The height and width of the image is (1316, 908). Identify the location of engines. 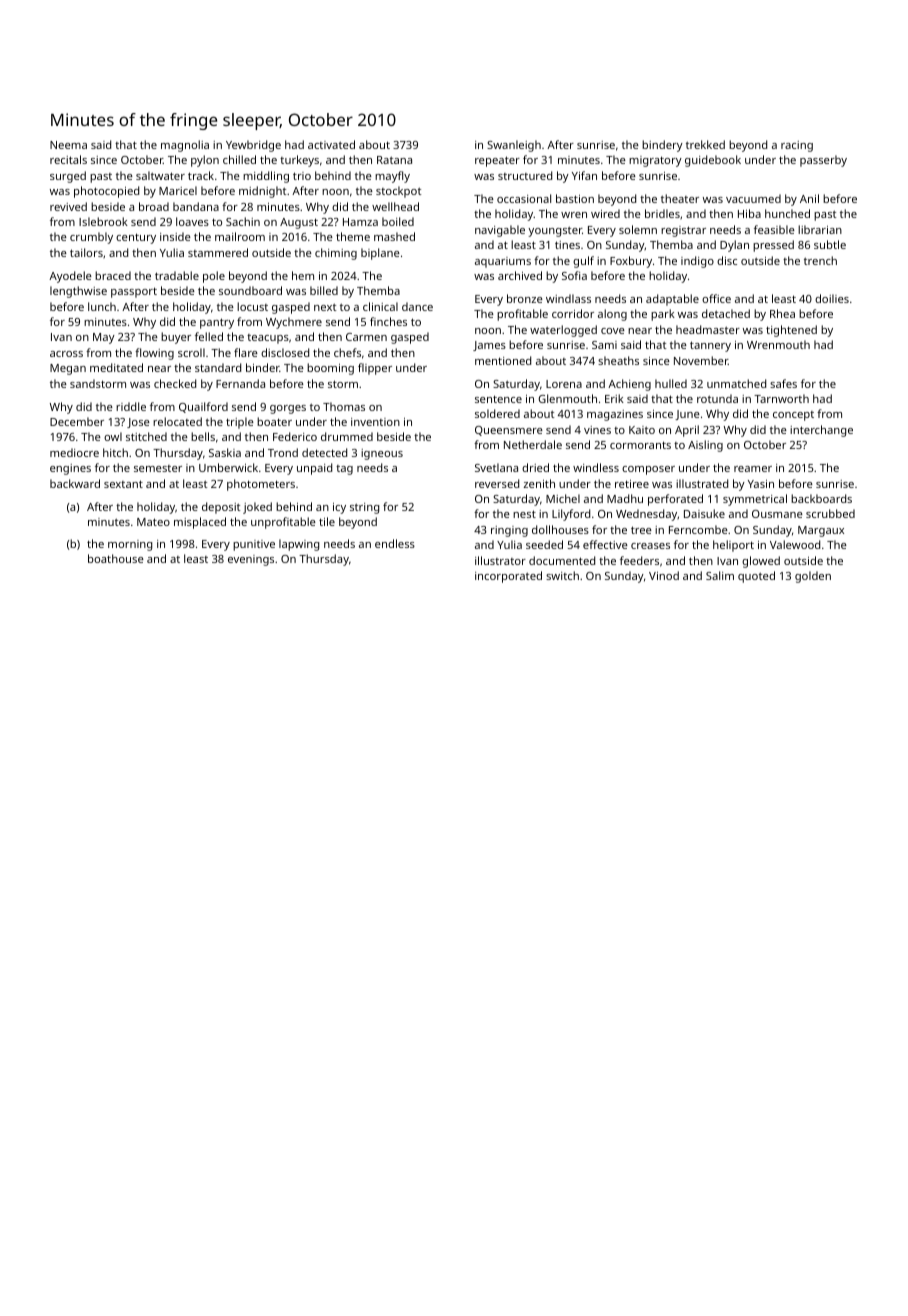
(70, 469).
